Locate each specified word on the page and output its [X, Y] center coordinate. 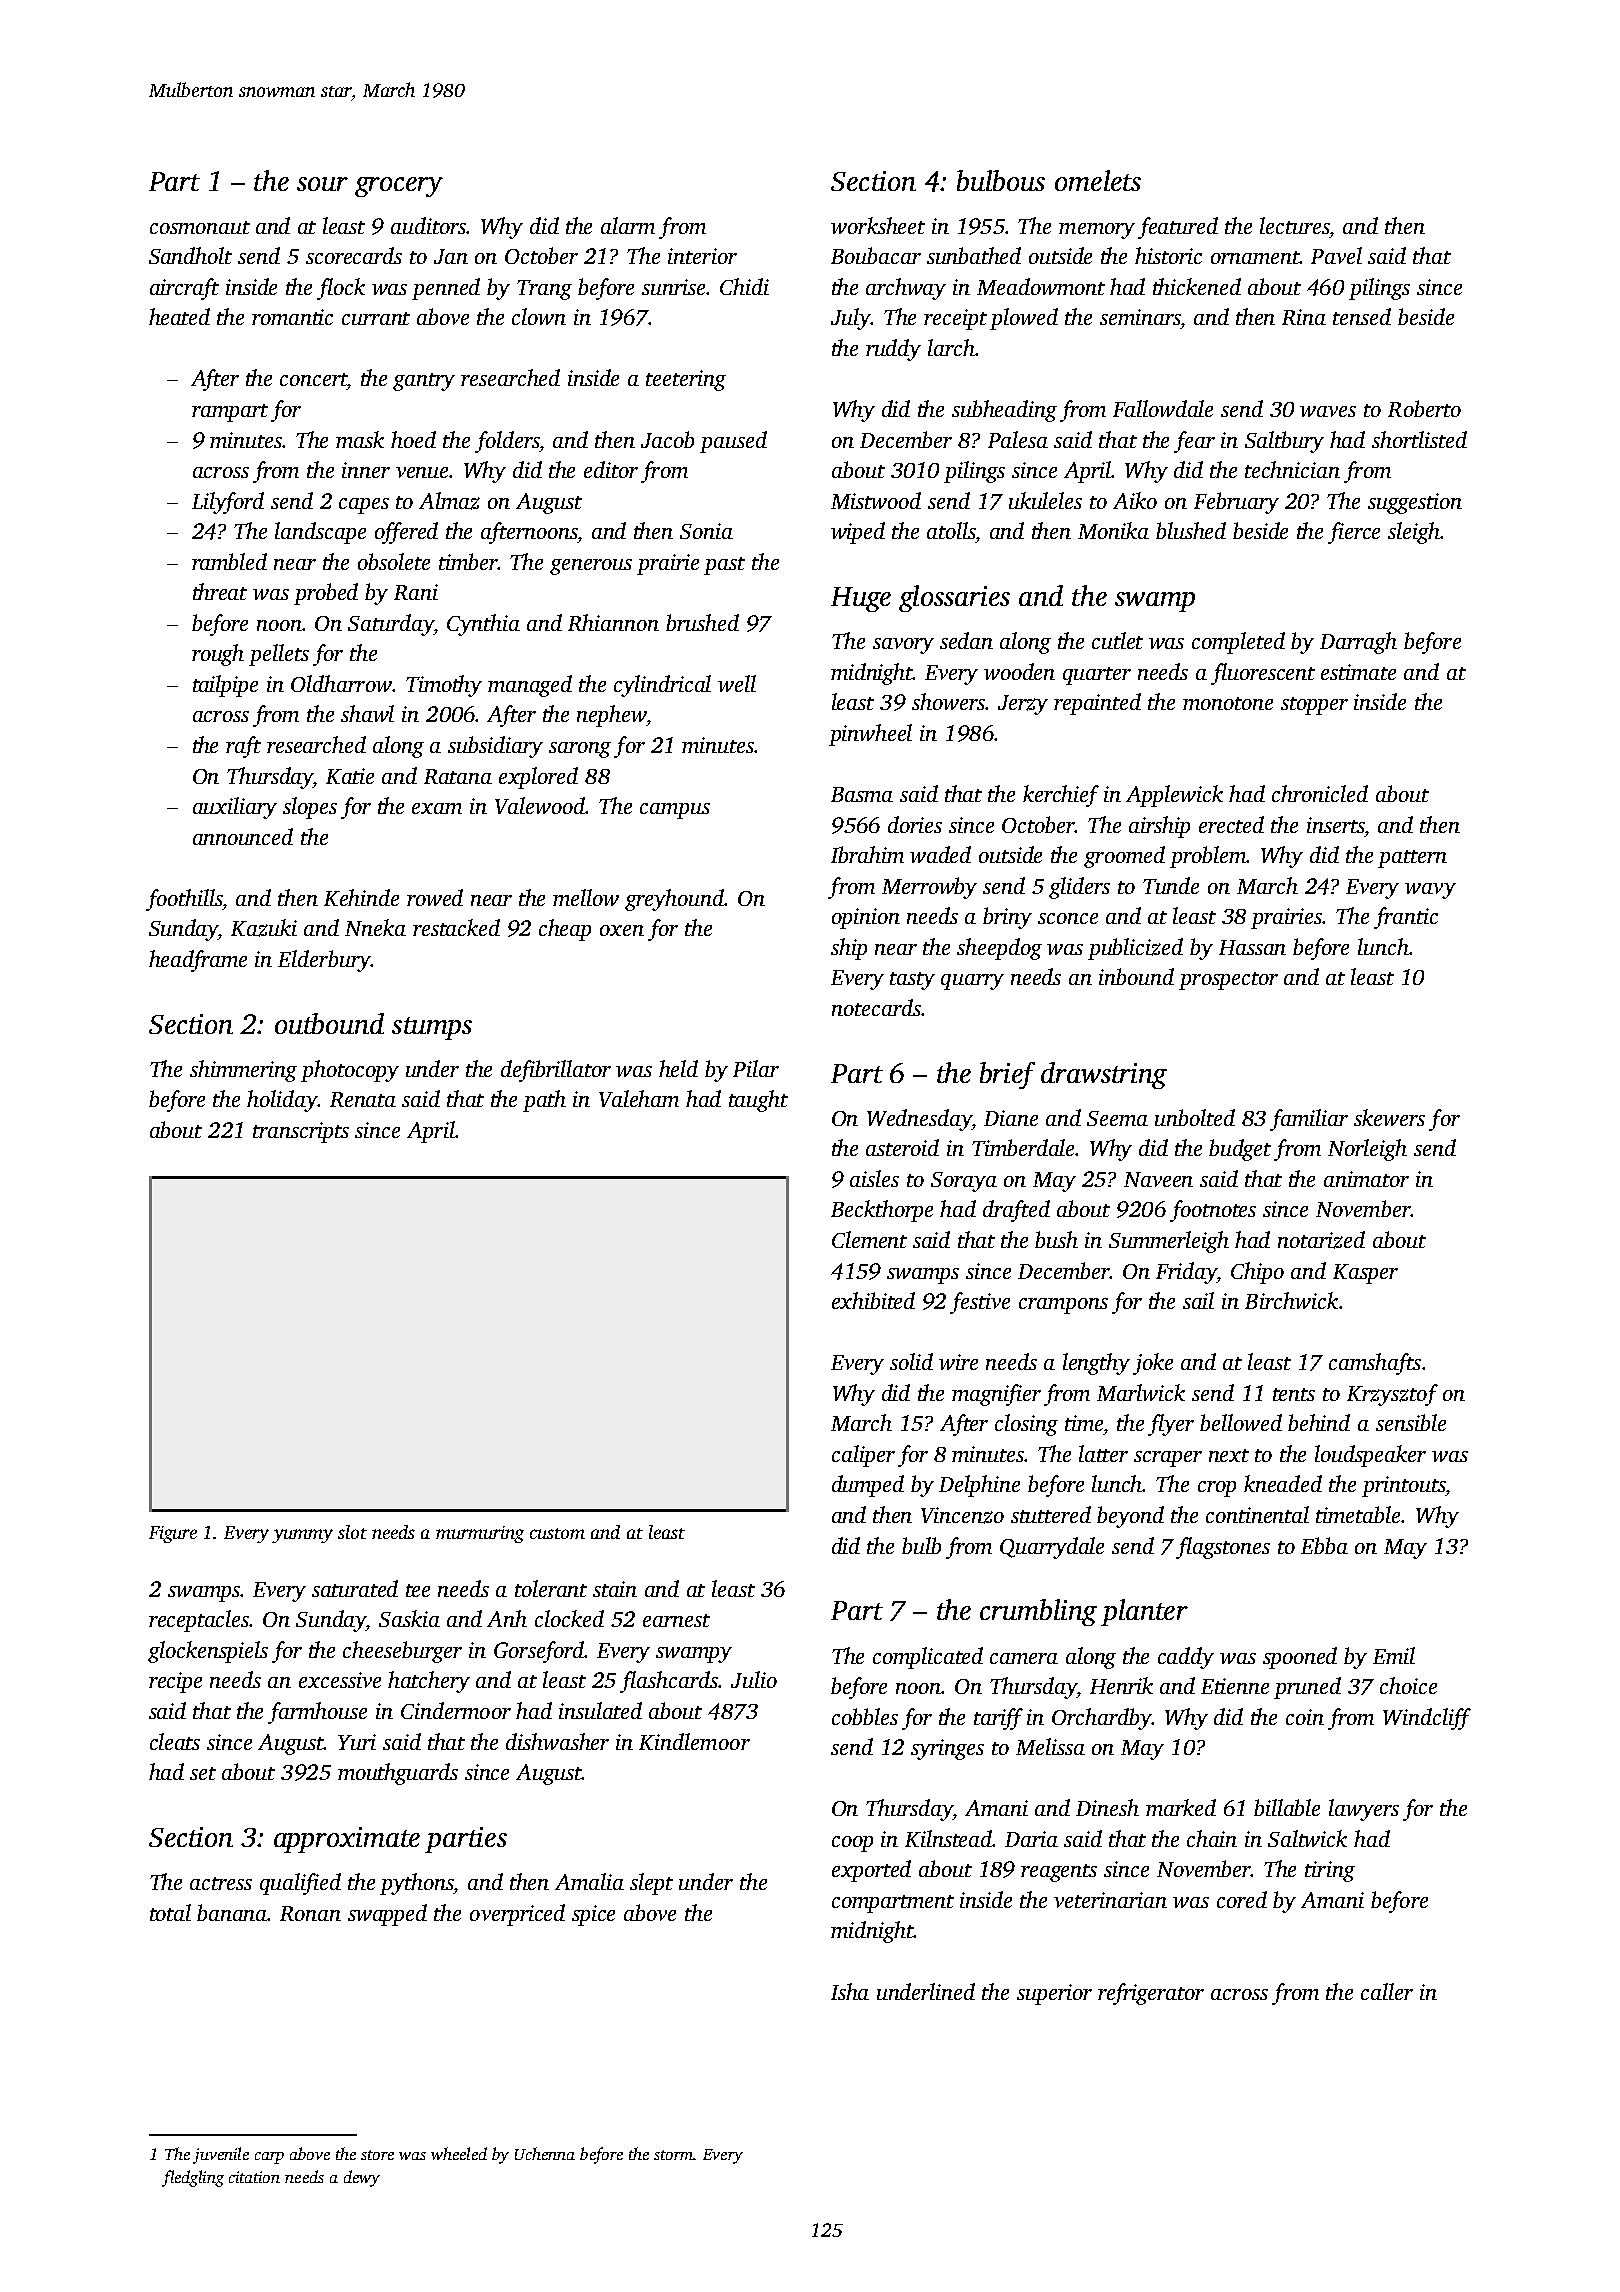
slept [651, 1884]
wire [958, 1362]
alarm [628, 225]
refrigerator [1151, 1994]
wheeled [459, 2153]
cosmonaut [200, 227]
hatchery [429, 1682]
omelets [1098, 180]
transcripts [301, 1132]
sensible [1411, 1422]
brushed [702, 622]
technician [1292, 469]
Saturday [391, 625]
